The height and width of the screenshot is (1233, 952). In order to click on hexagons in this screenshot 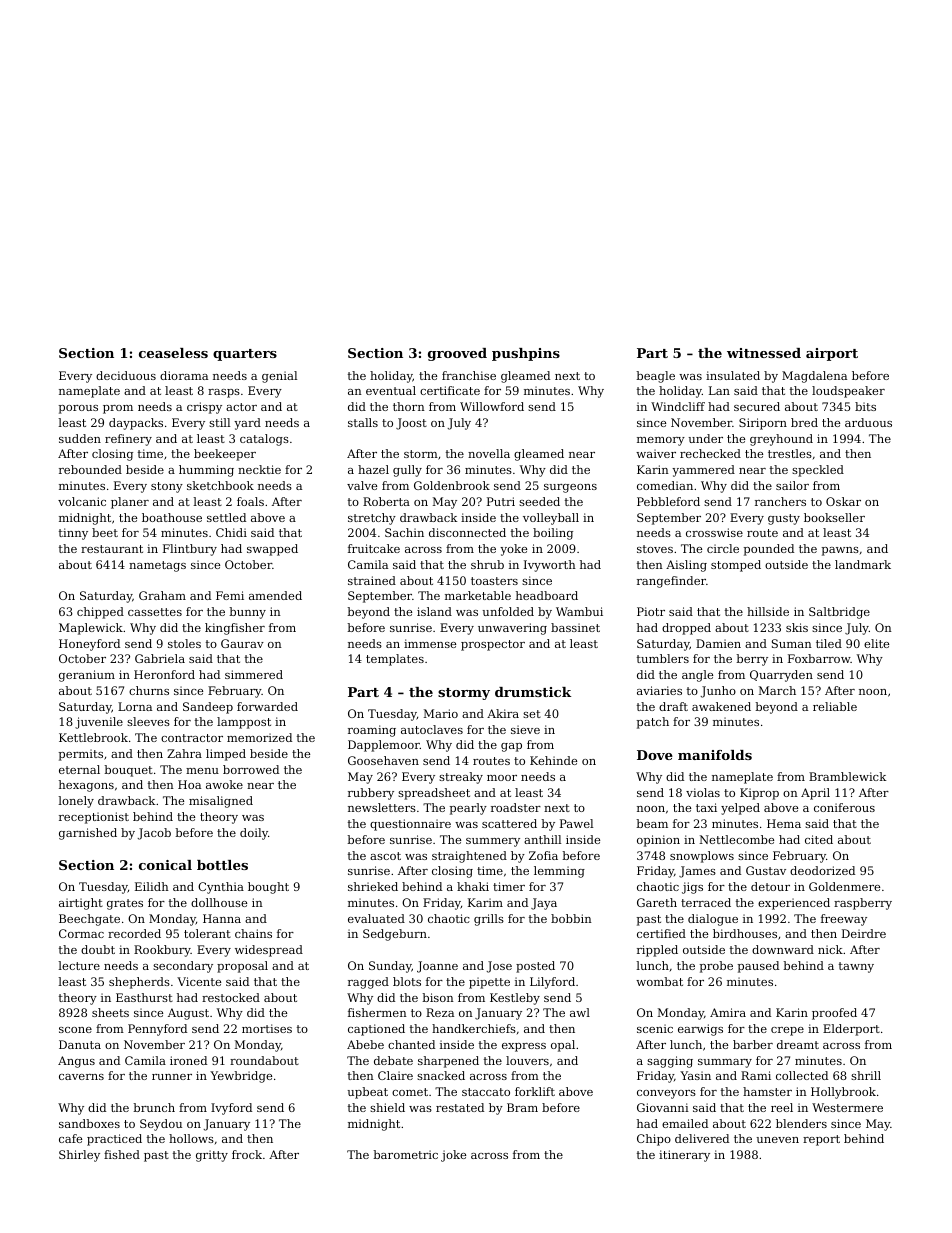, I will do `click(86, 786)`.
